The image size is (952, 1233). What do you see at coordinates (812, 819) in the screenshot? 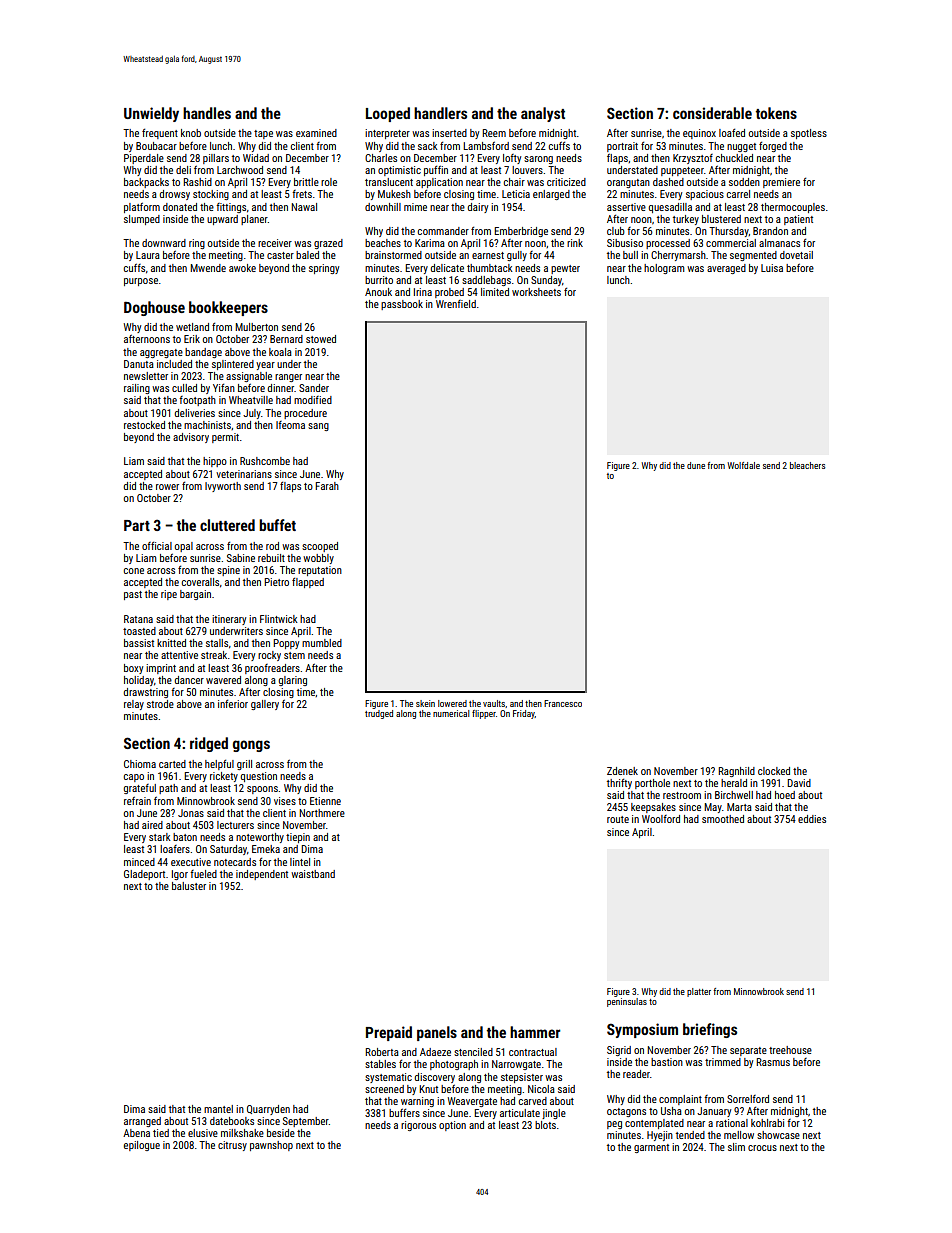
I see `eddies` at bounding box center [812, 819].
